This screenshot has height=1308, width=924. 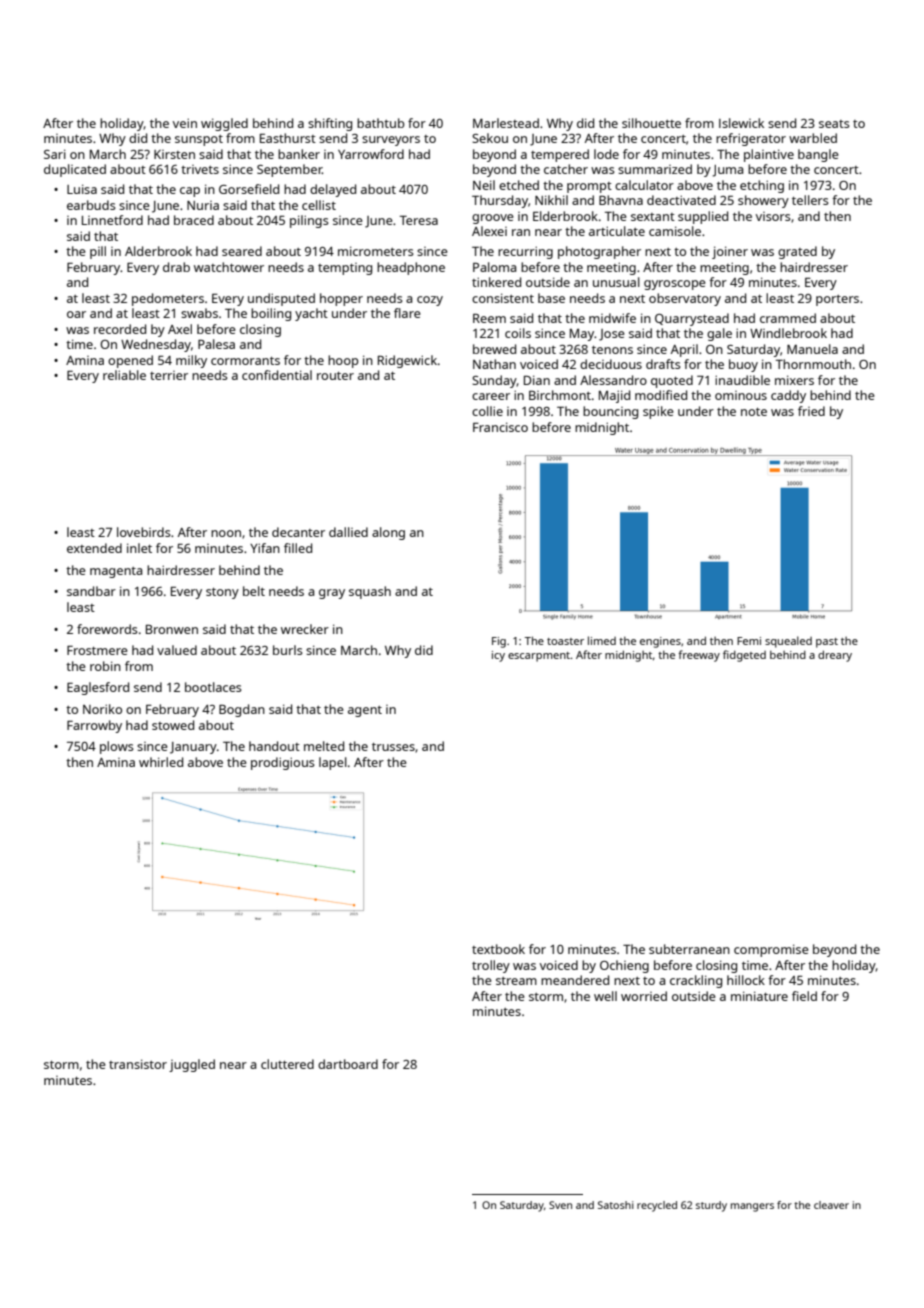 I want to click on Bronwen, so click(x=172, y=629).
